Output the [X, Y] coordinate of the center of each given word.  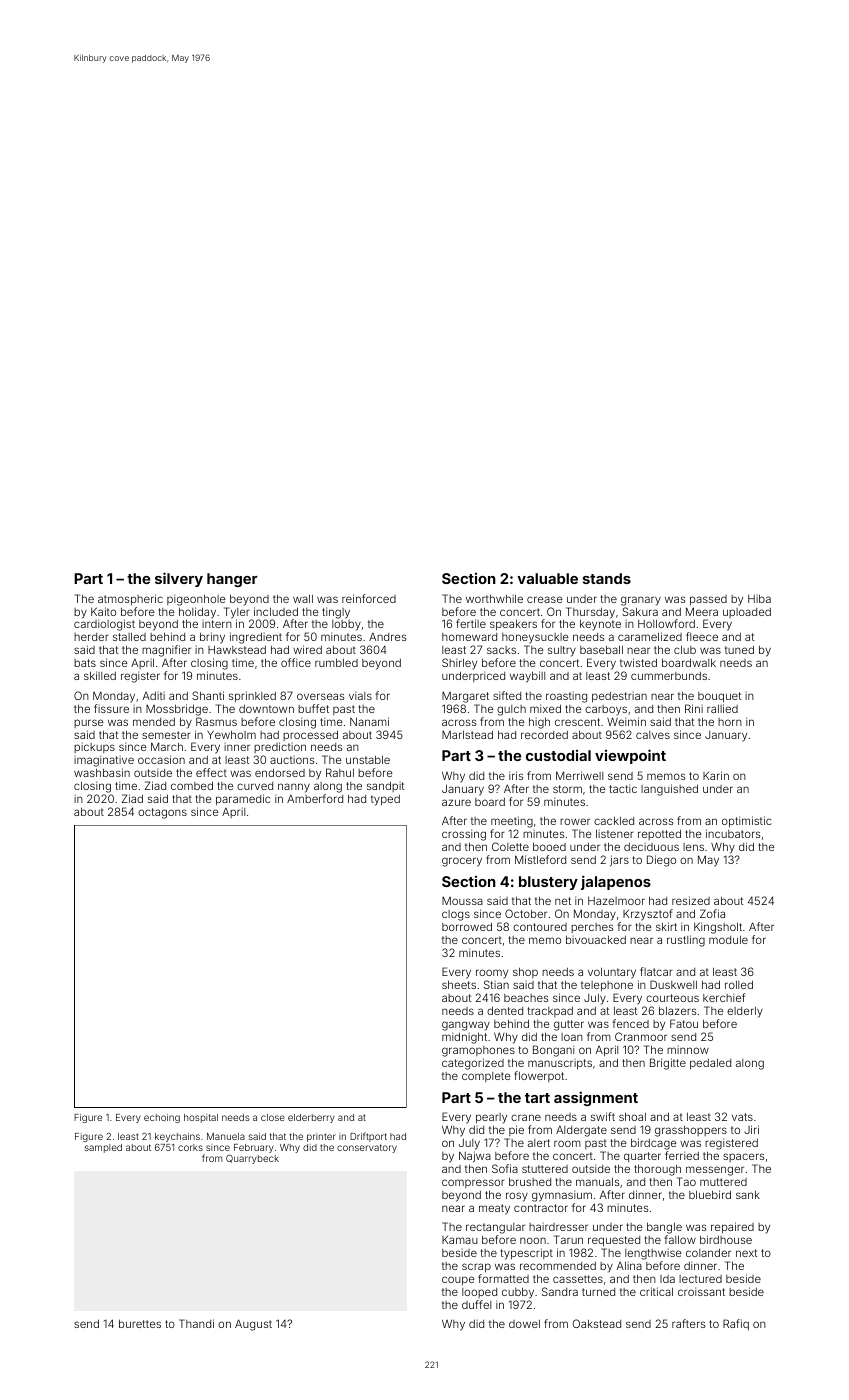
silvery [179, 579]
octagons [162, 813]
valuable [547, 578]
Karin [716, 775]
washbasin [102, 772]
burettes [140, 1324]
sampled [103, 1148]
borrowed [467, 926]
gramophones [478, 1051]
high [539, 723]
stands [607, 578]
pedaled [710, 1064]
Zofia [712, 913]
